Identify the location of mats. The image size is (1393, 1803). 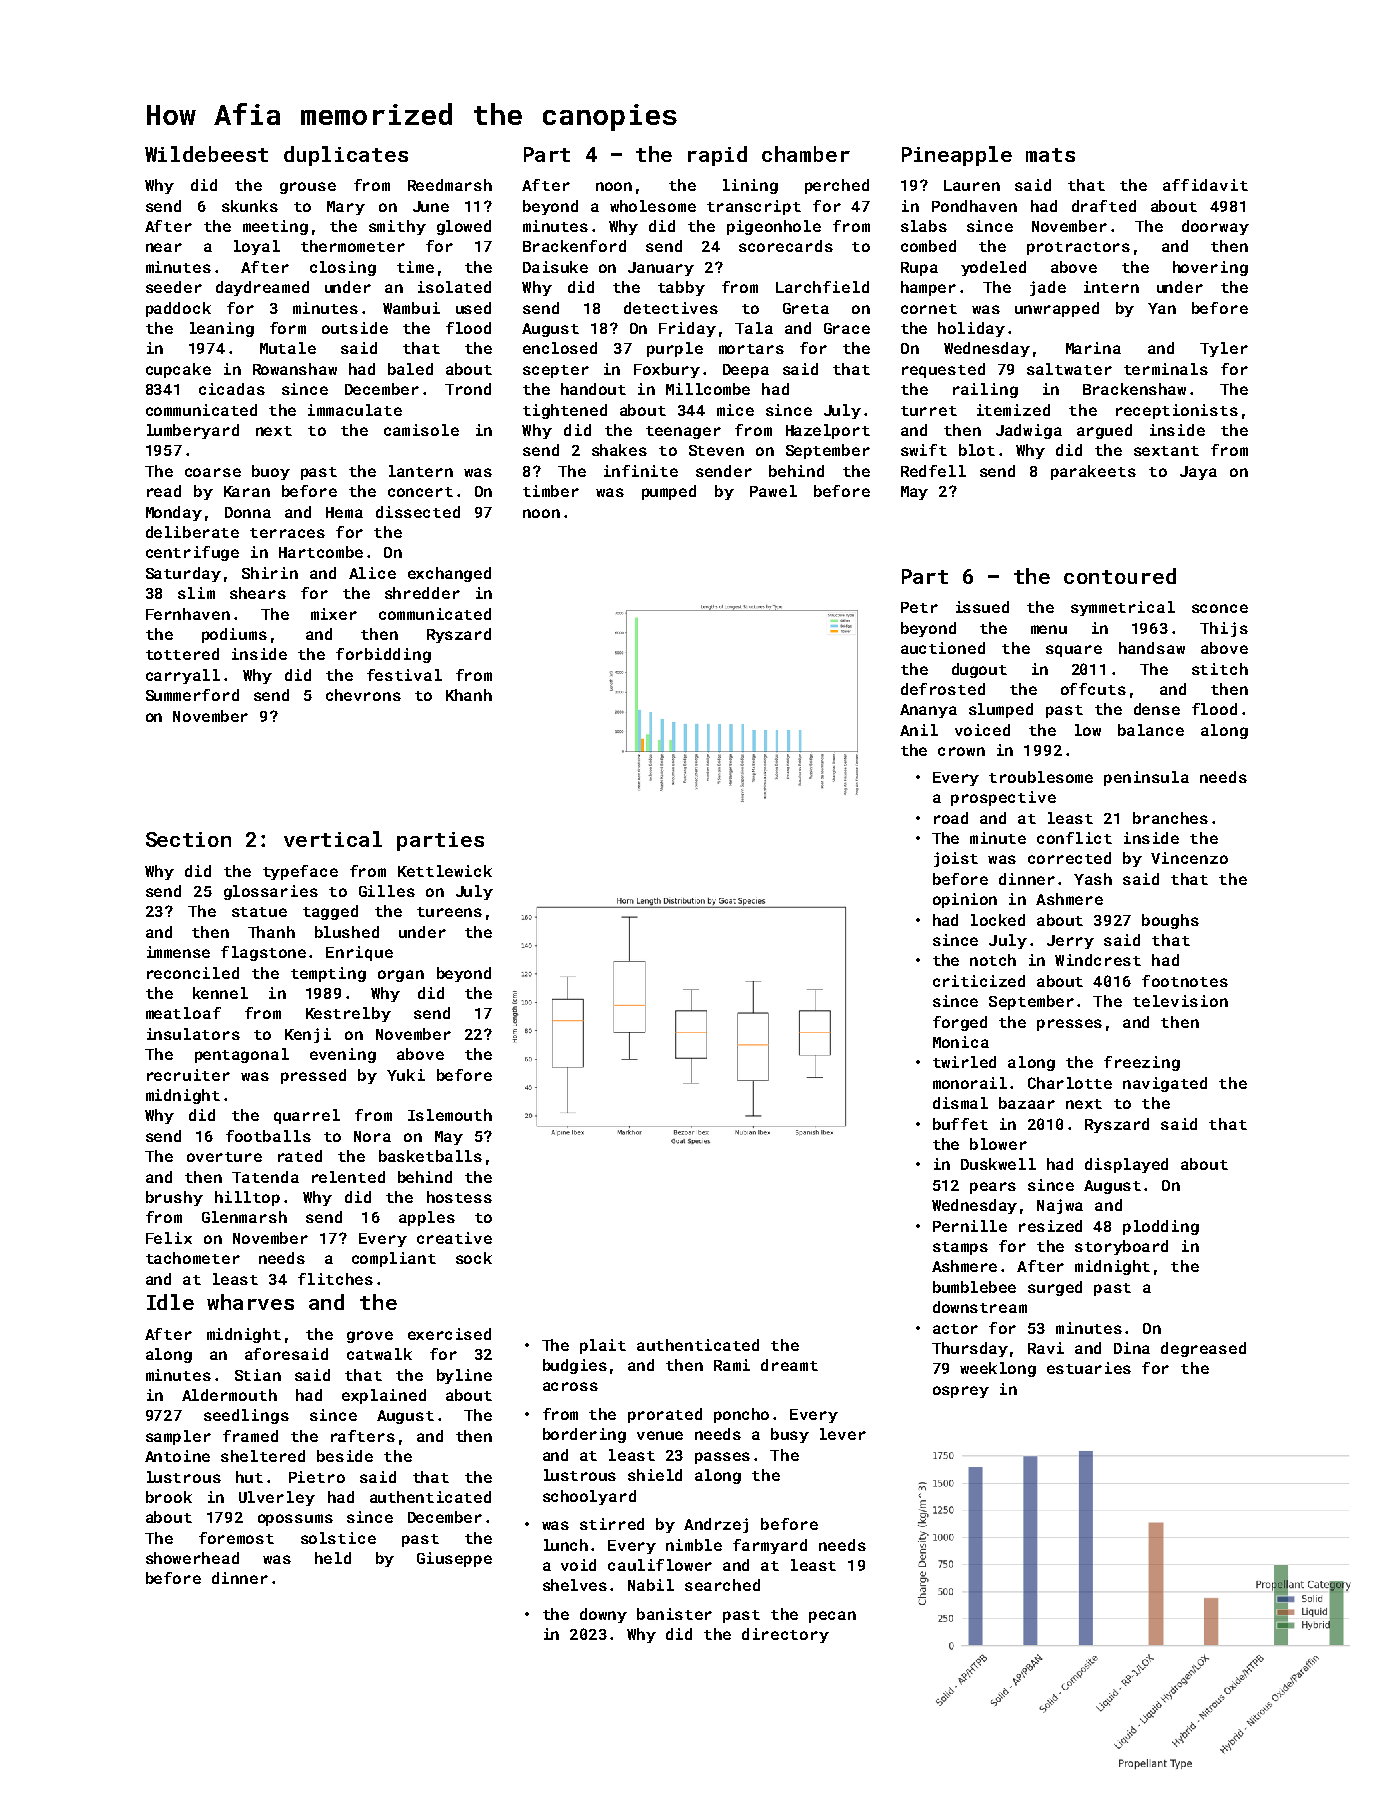
(1050, 155).
